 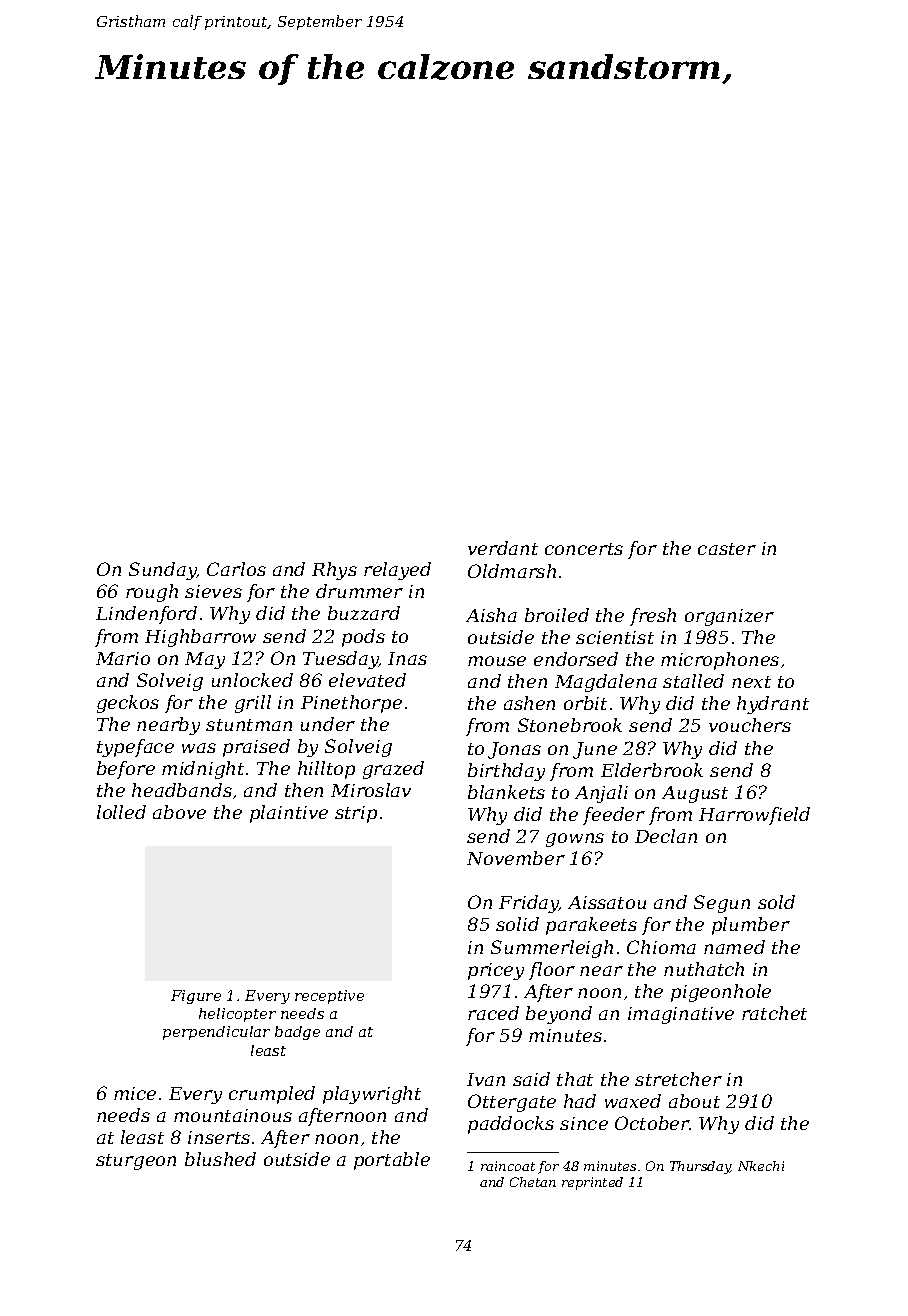 I want to click on June, so click(x=595, y=750).
